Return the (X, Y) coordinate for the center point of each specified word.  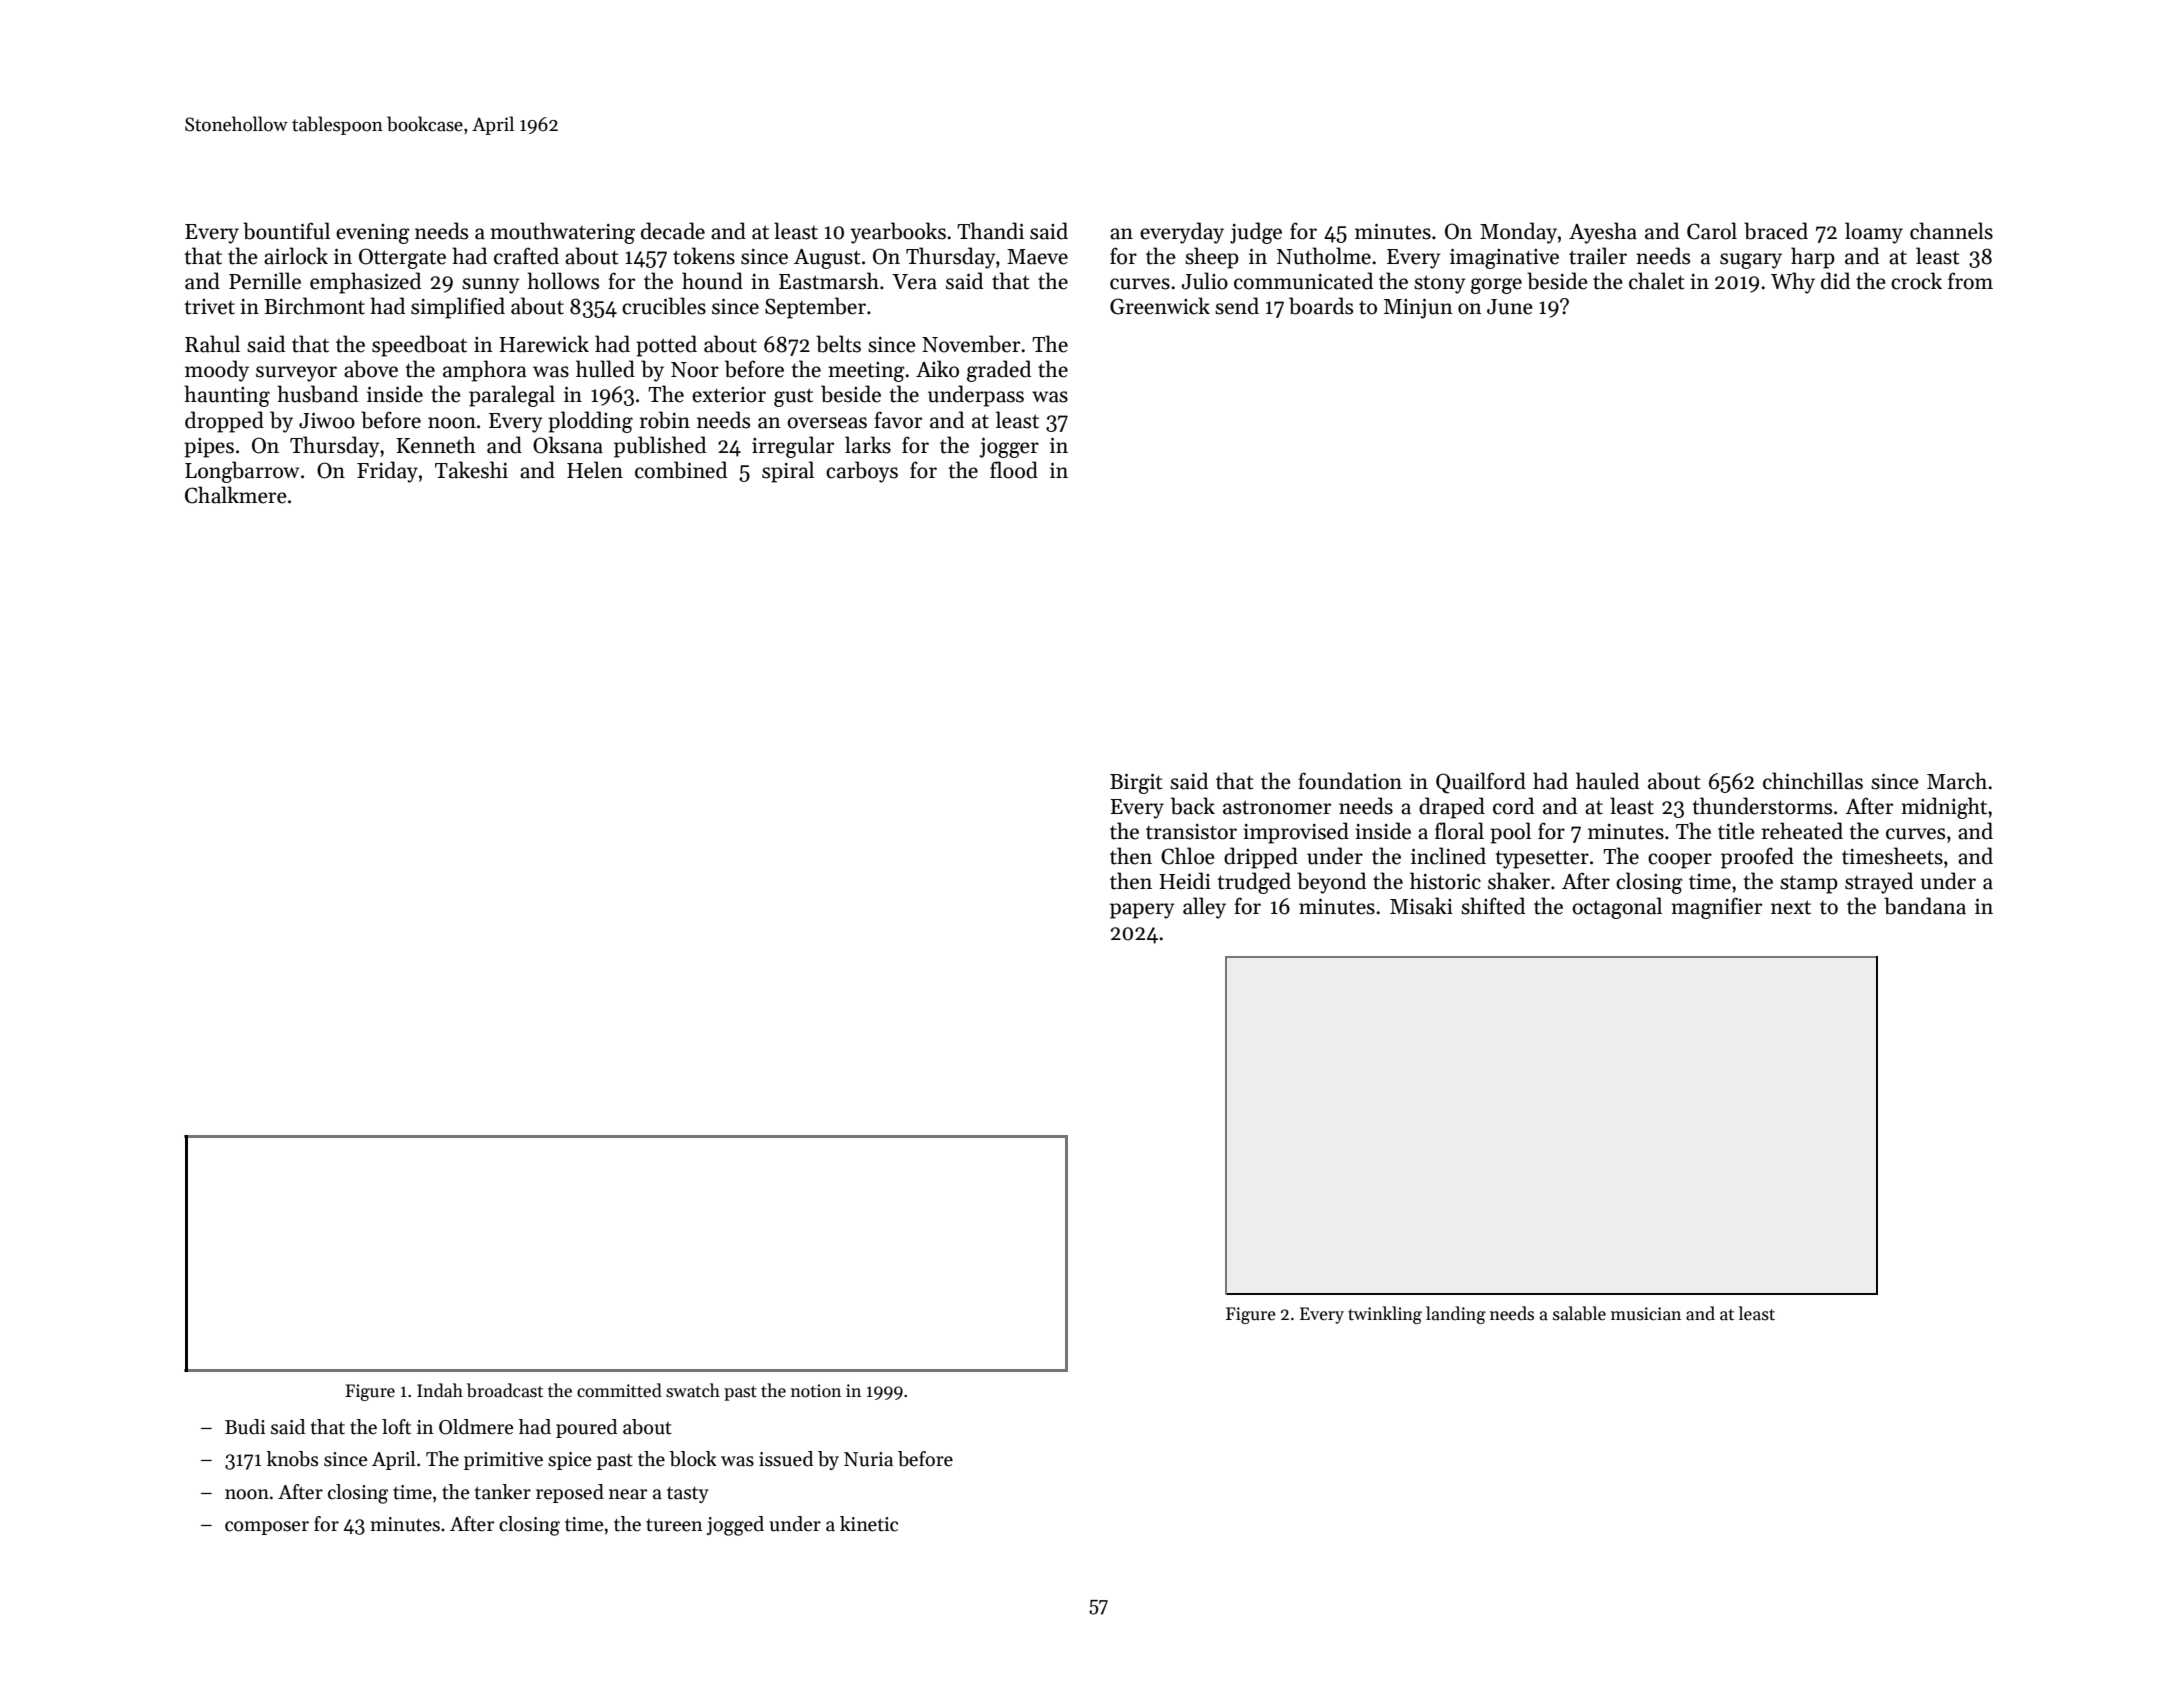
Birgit (1136, 784)
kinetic (869, 1524)
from (1970, 281)
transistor (1191, 832)
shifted (1493, 906)
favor (898, 420)
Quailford (1481, 783)
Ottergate (402, 258)
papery (1142, 911)
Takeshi (471, 470)
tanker (503, 1492)
